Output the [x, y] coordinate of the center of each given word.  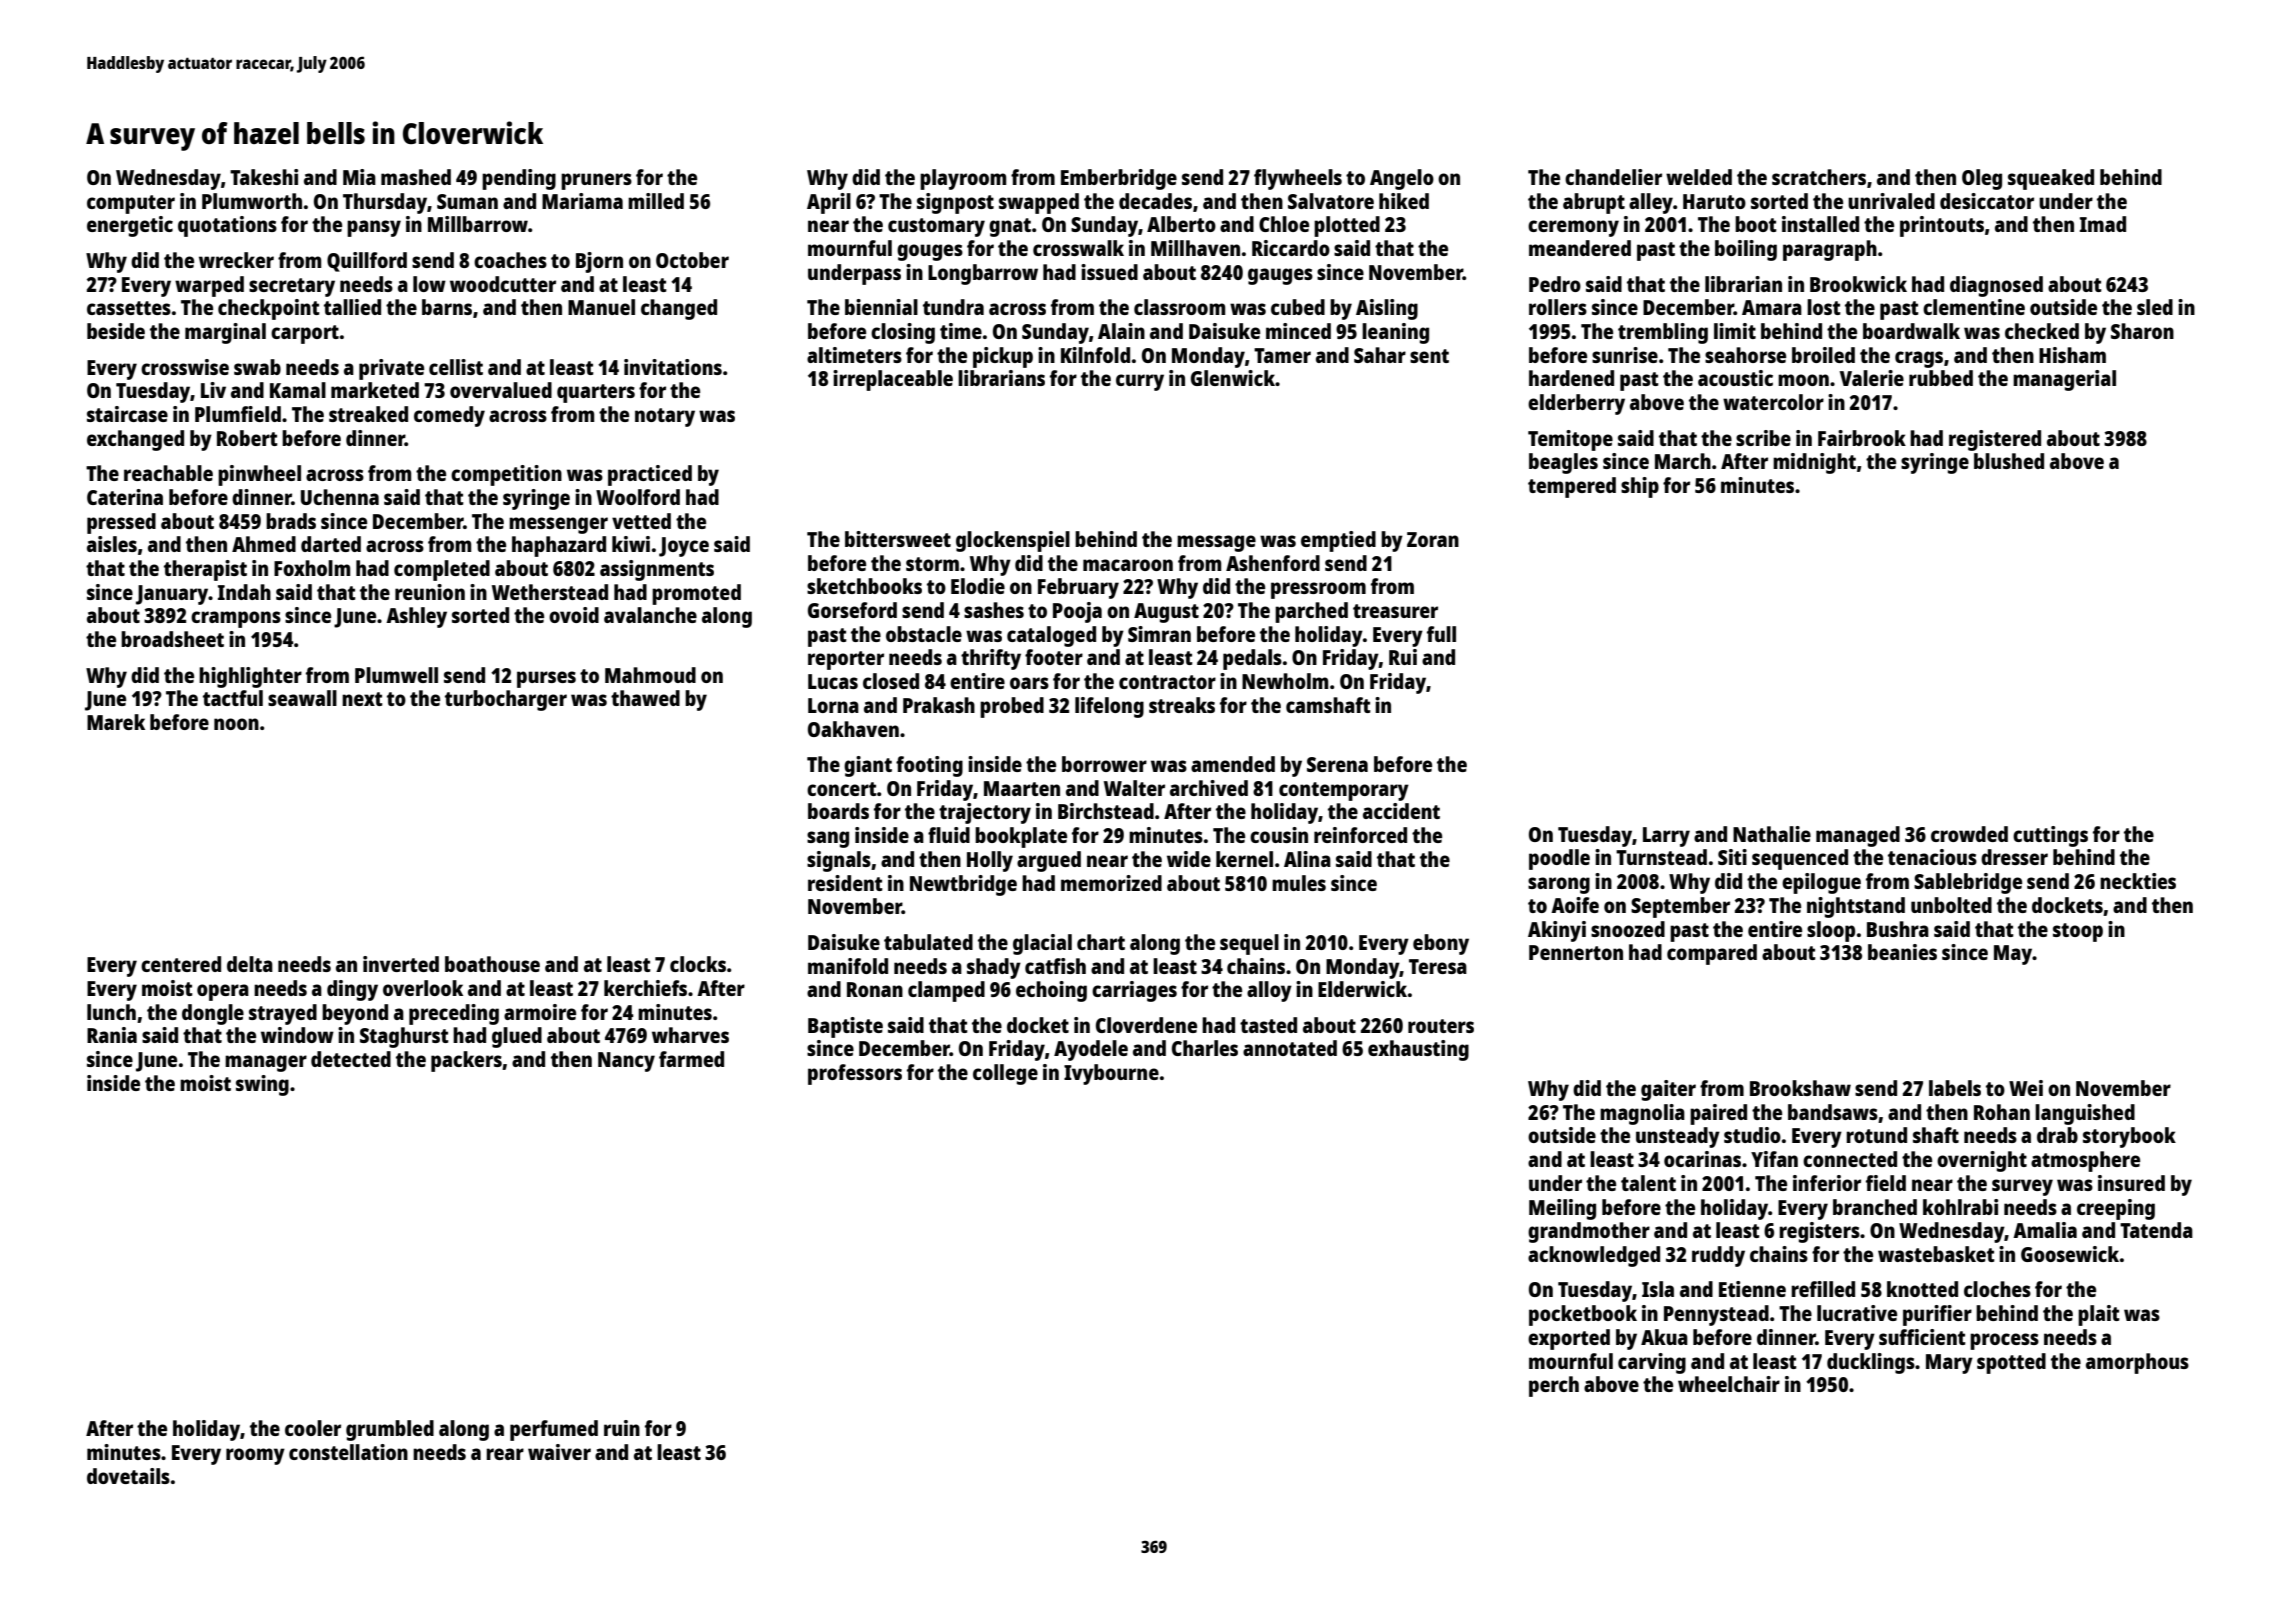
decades [1155, 201]
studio [1752, 1135]
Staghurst [404, 1037]
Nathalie [1772, 834]
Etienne [1752, 1289]
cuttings [2050, 836]
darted [331, 544]
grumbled [390, 1430]
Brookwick [1858, 284]
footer [1054, 657]
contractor [1167, 682]
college [1005, 1074]
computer [131, 204]
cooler [313, 1428]
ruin [622, 1428]
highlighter [250, 677]
